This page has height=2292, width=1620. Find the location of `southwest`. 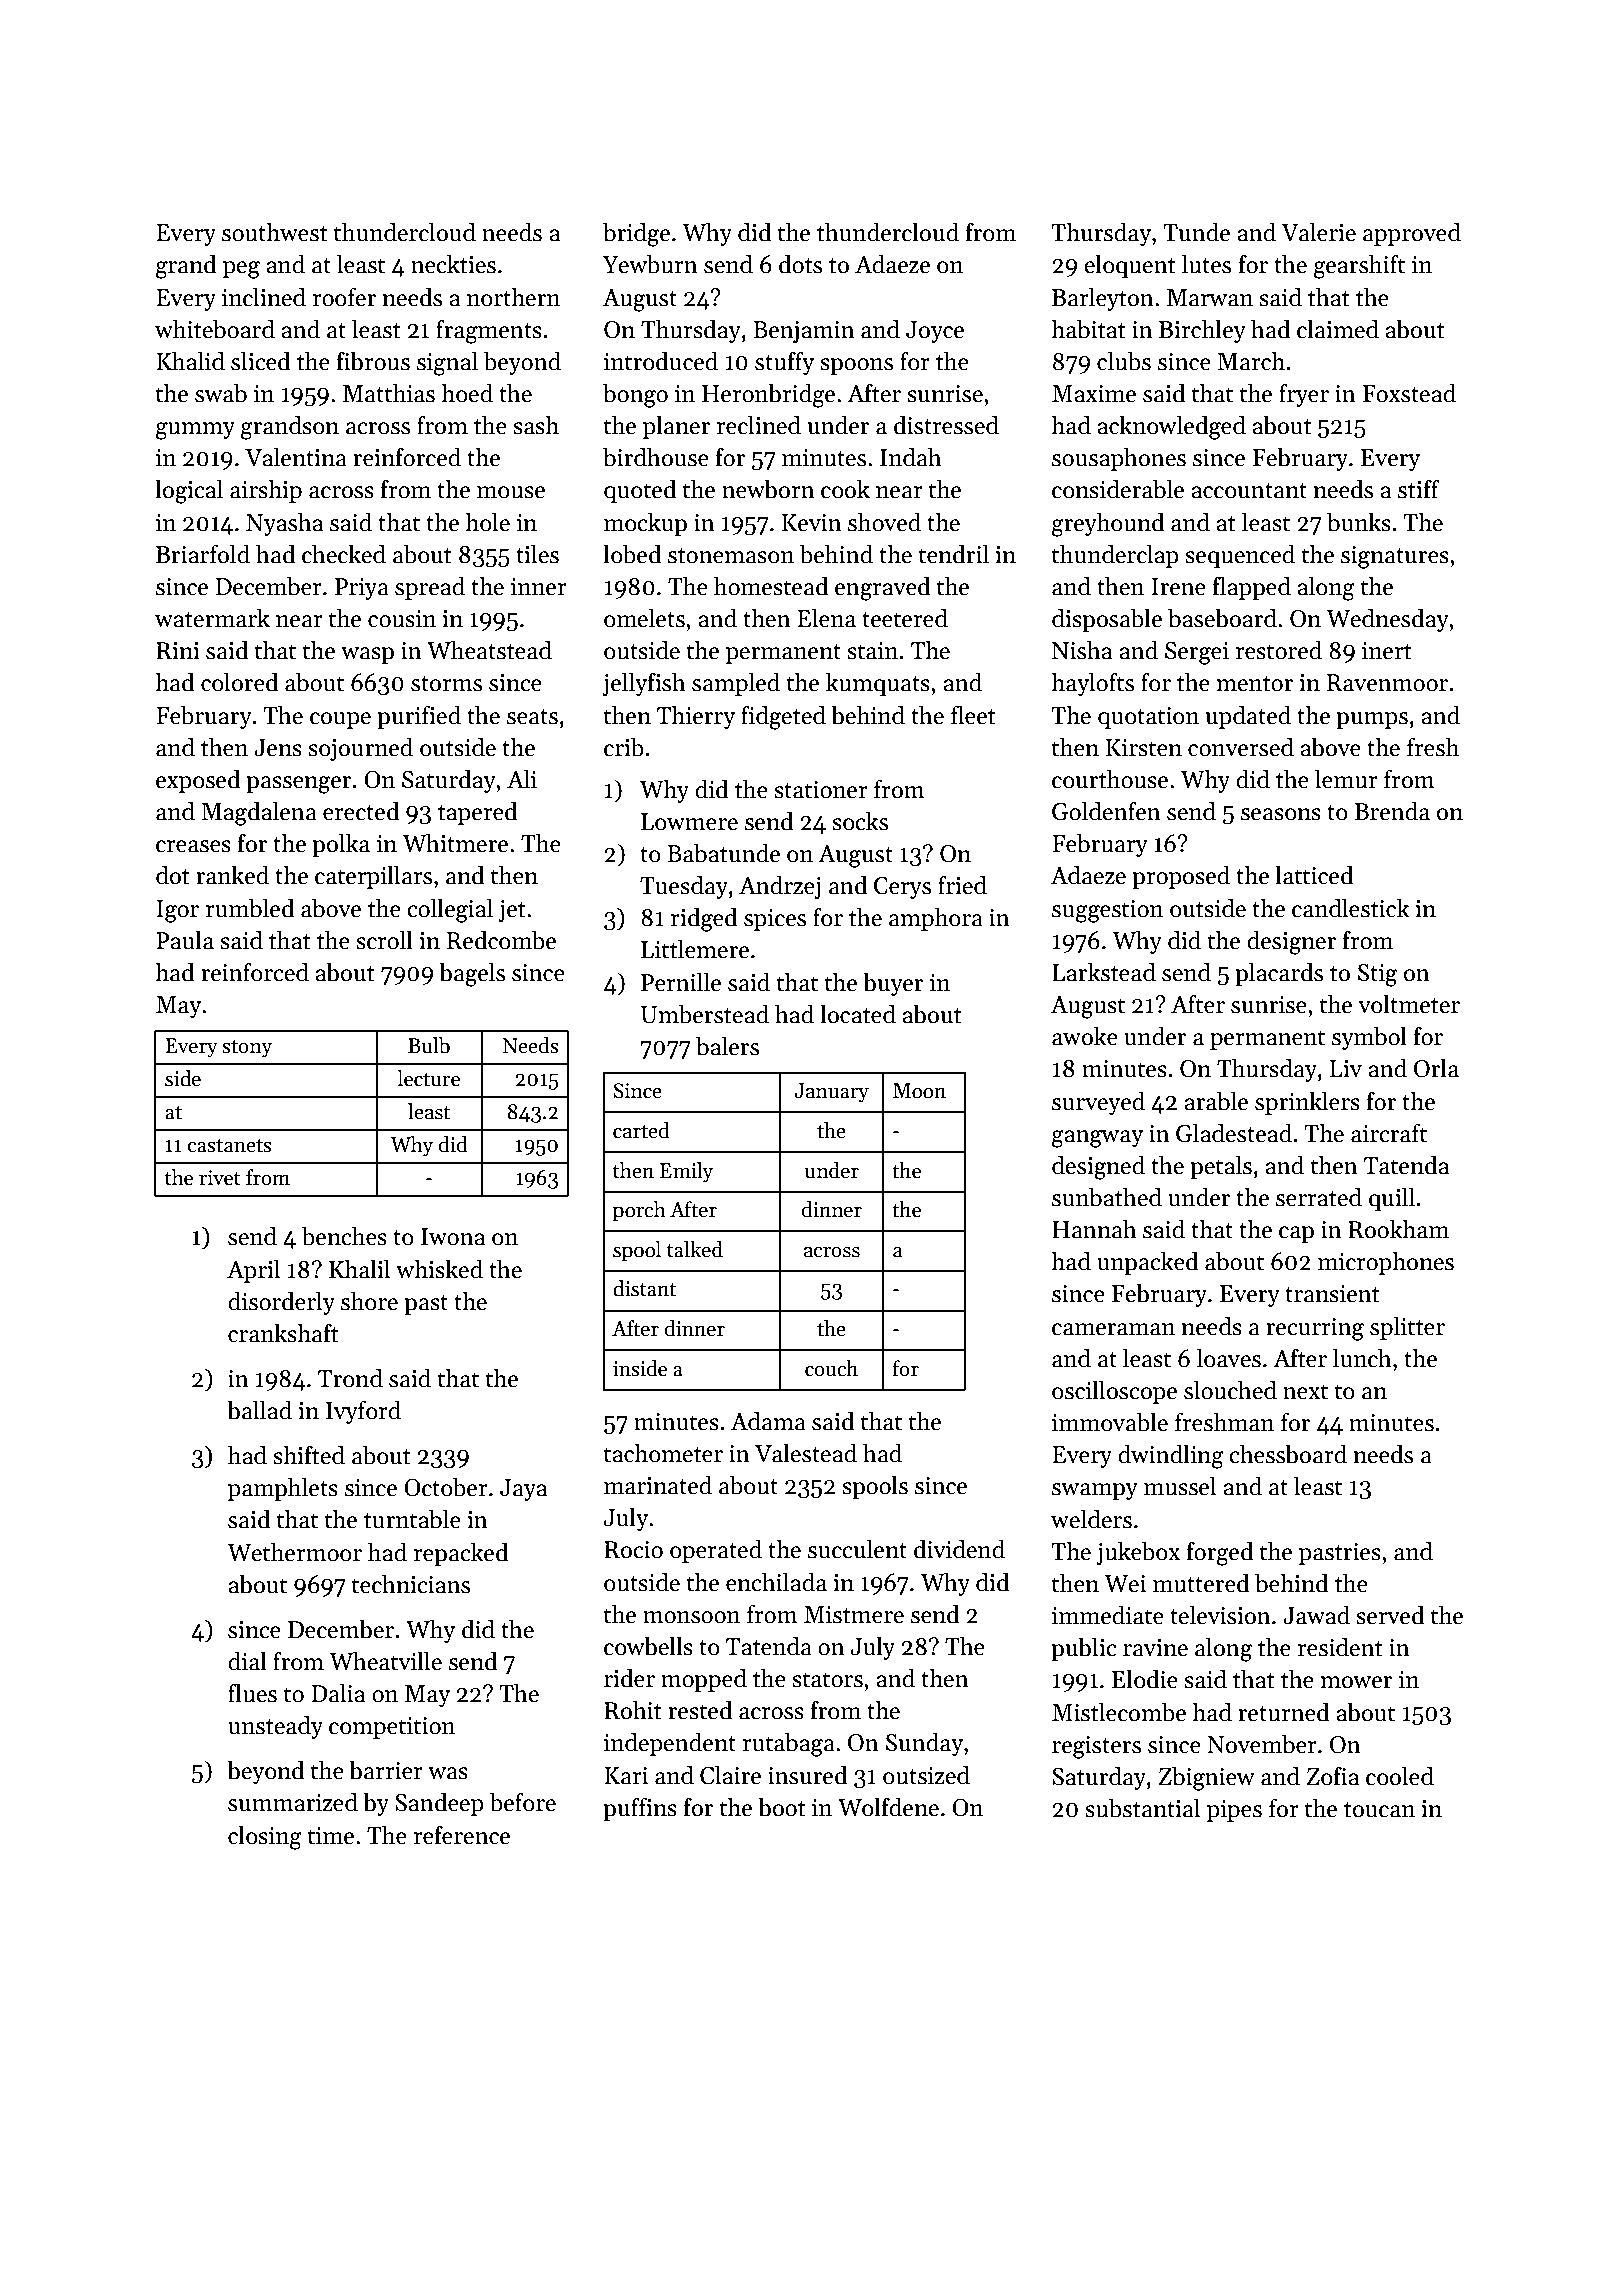

southwest is located at coordinates (275, 232).
